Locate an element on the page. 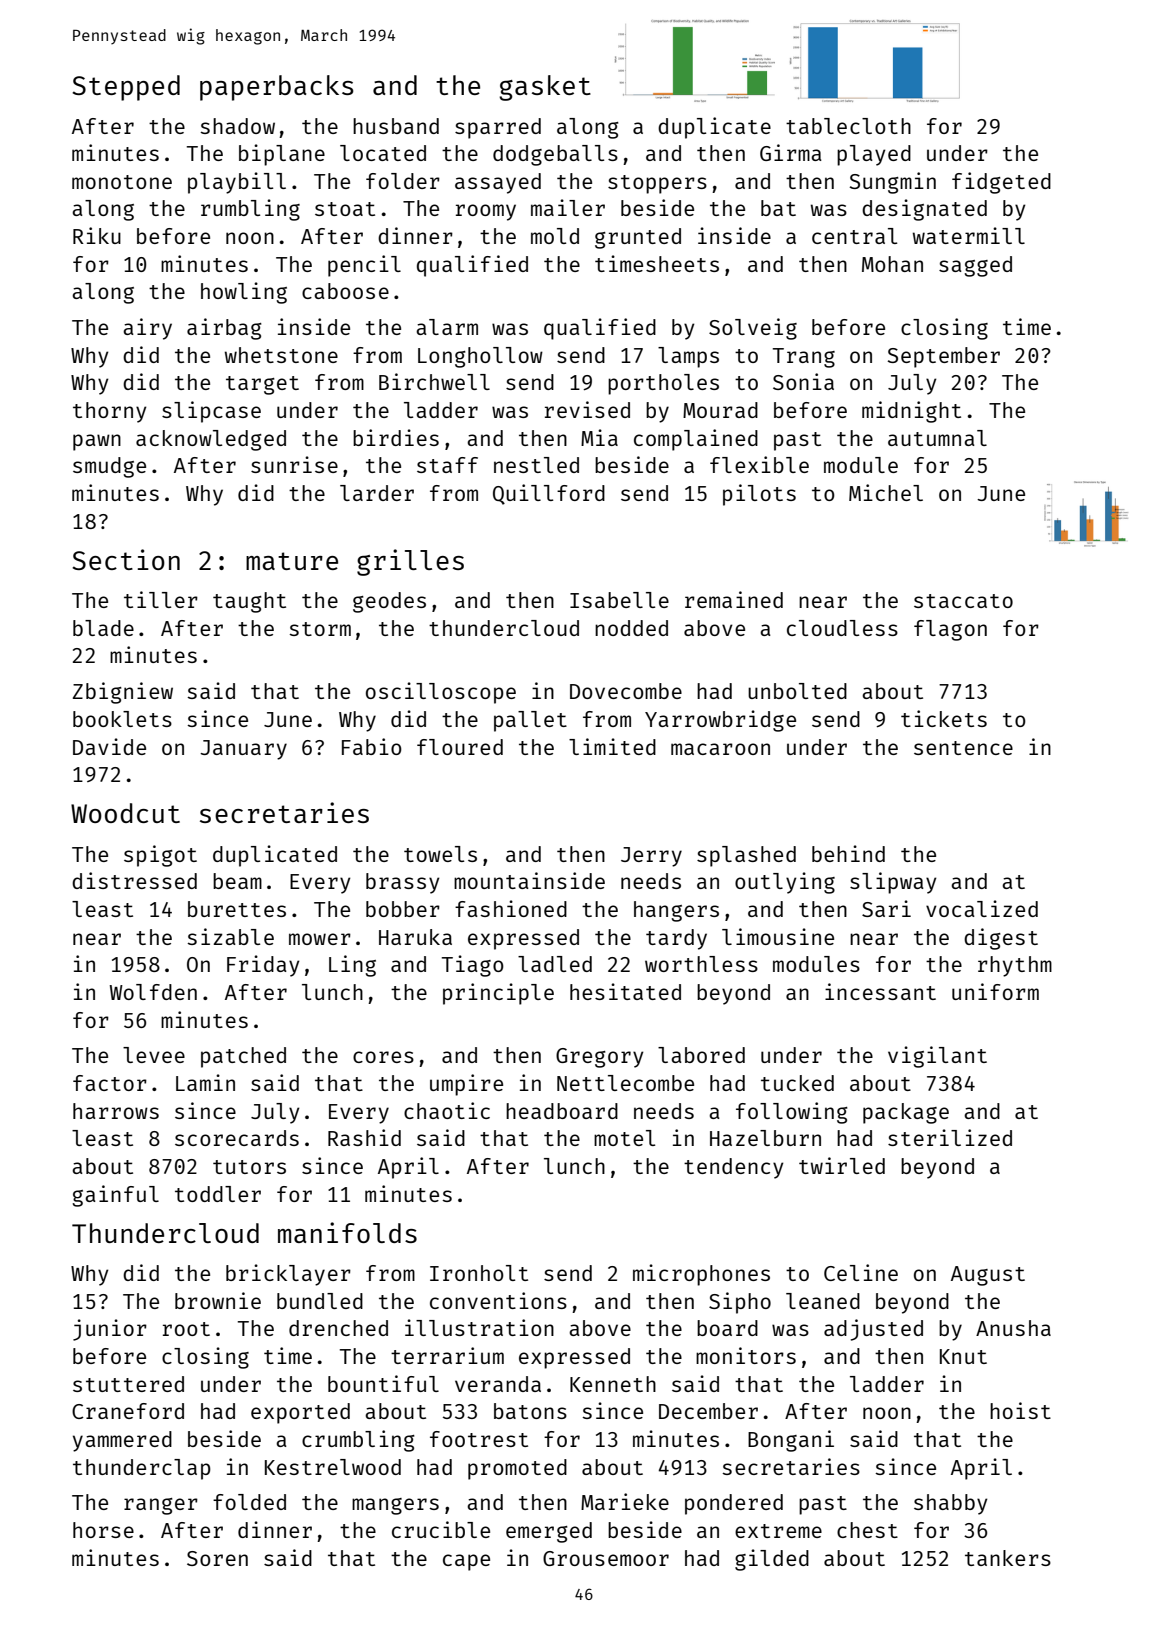  sagged is located at coordinates (975, 266).
